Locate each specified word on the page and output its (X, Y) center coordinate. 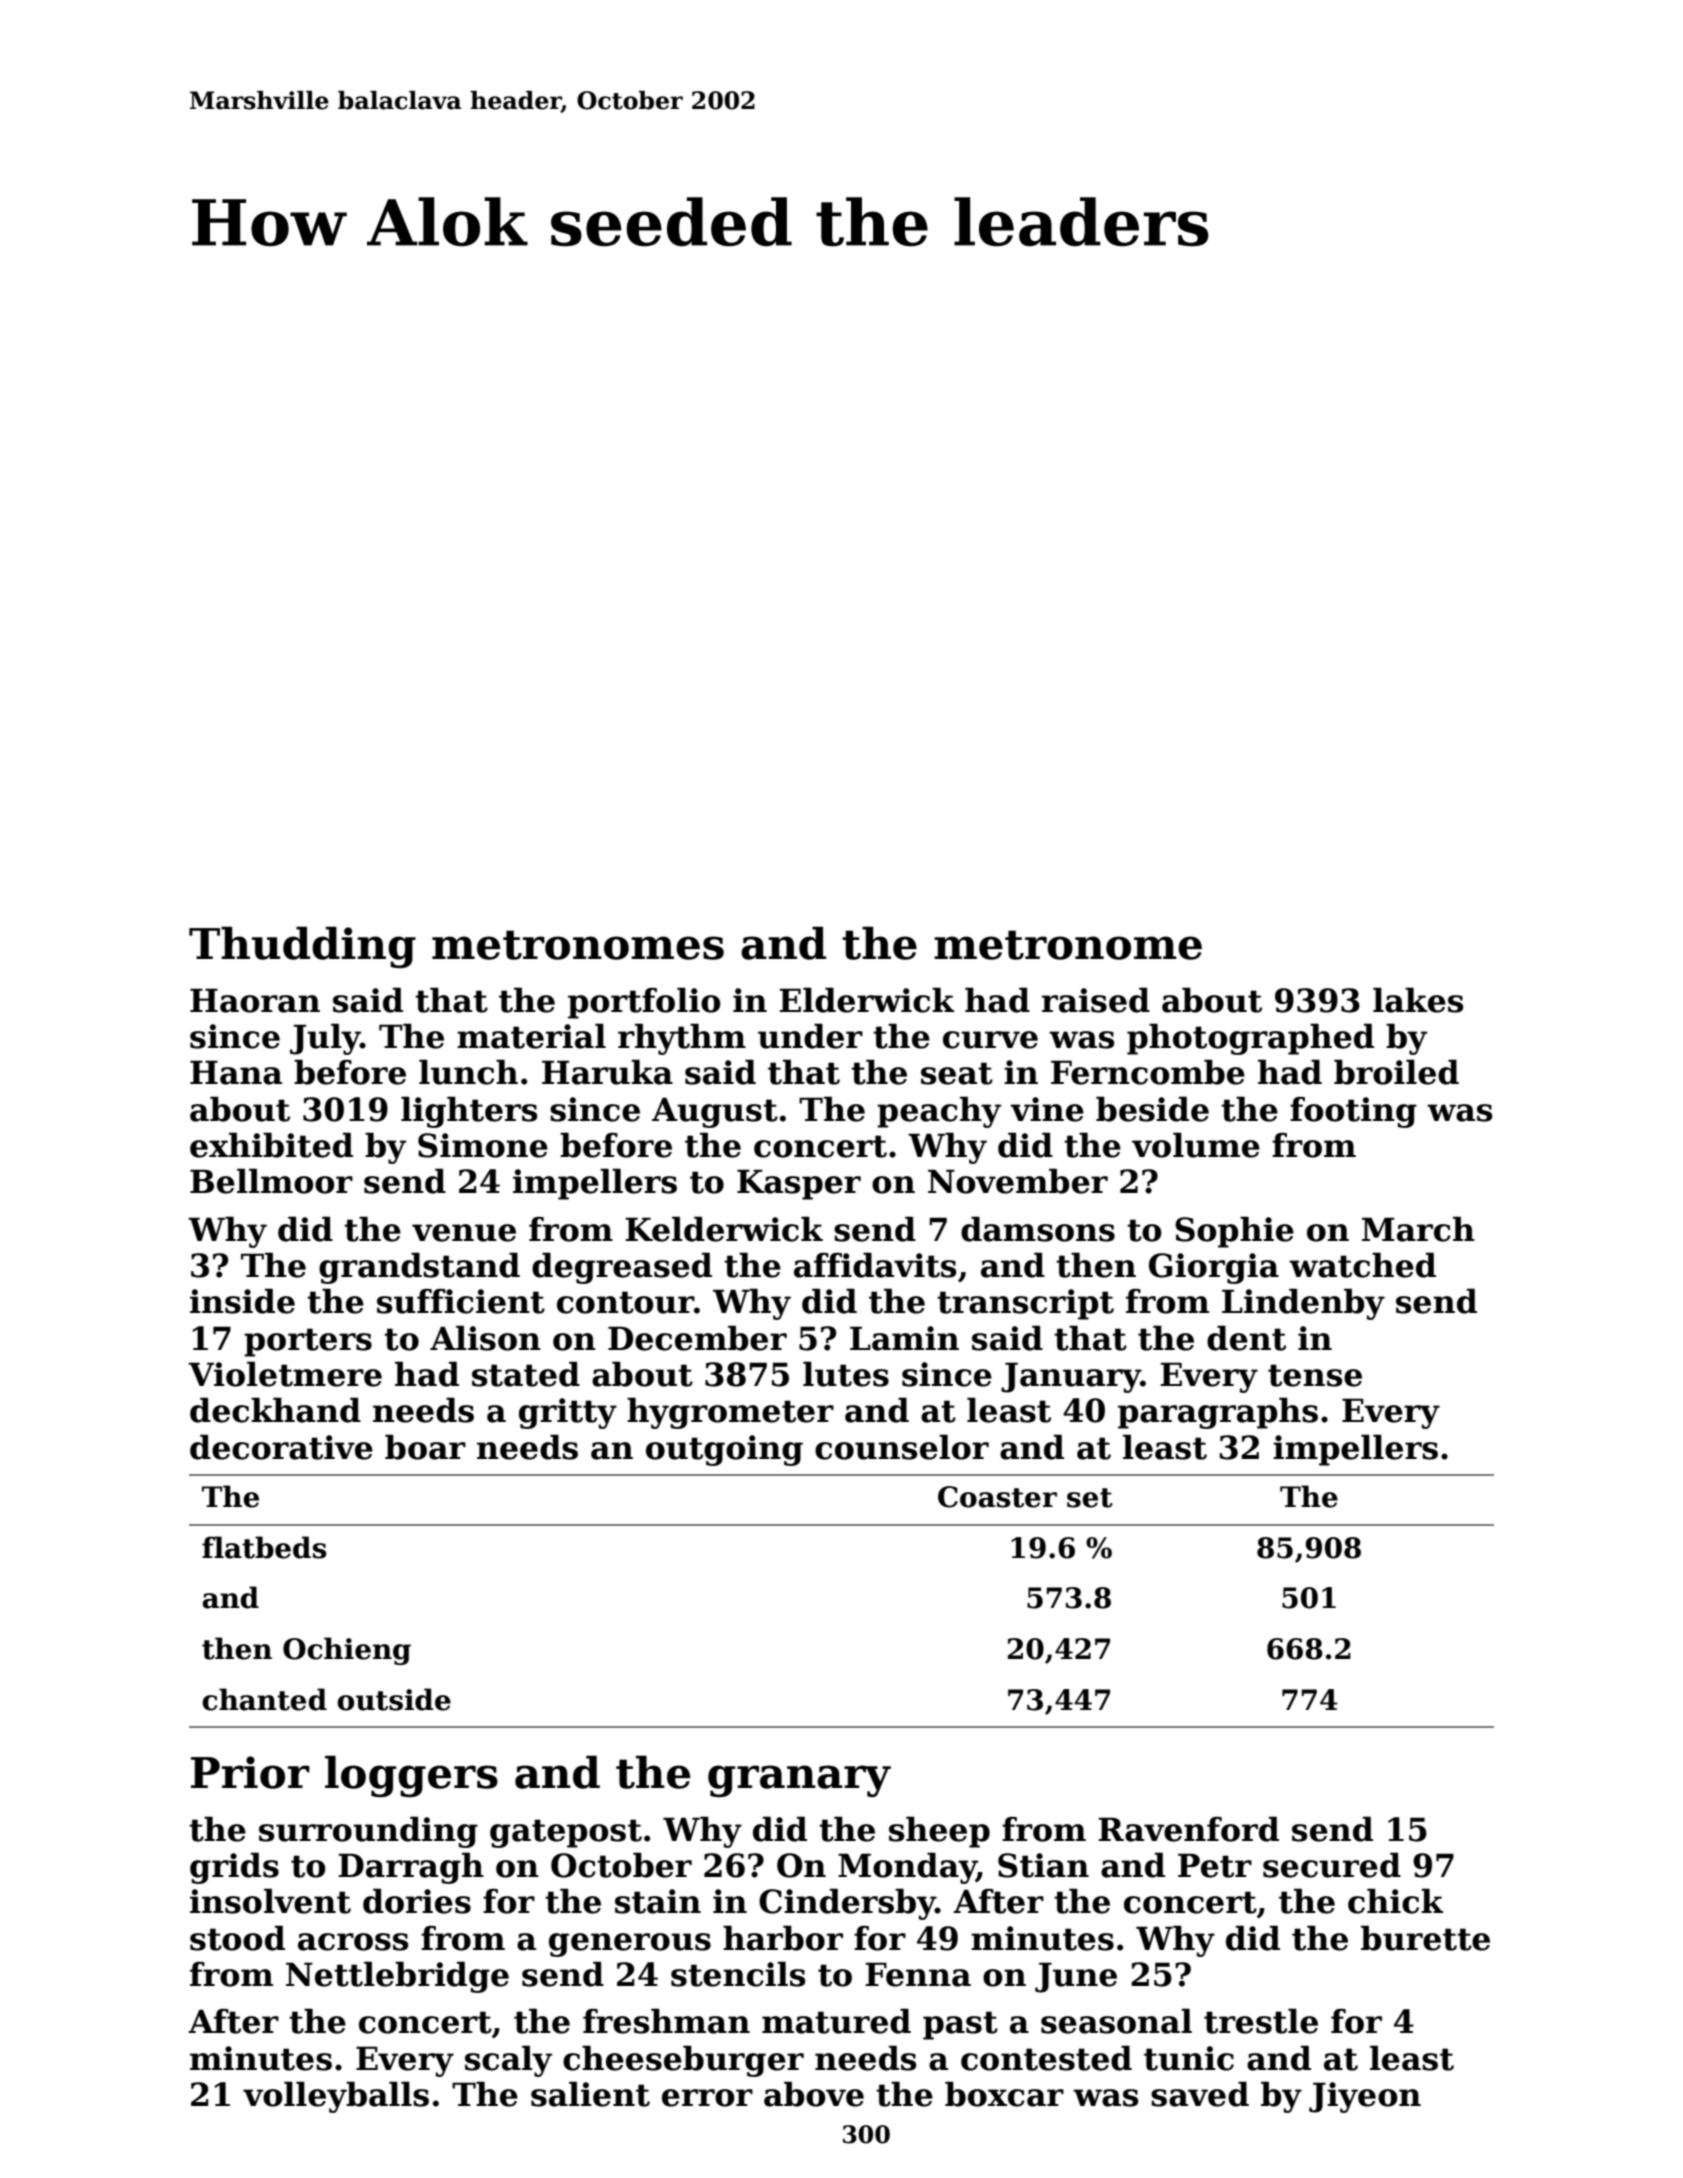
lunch (468, 1072)
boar (425, 1447)
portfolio (644, 1003)
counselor (902, 1447)
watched (1362, 1265)
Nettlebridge (397, 1977)
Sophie (1234, 1232)
